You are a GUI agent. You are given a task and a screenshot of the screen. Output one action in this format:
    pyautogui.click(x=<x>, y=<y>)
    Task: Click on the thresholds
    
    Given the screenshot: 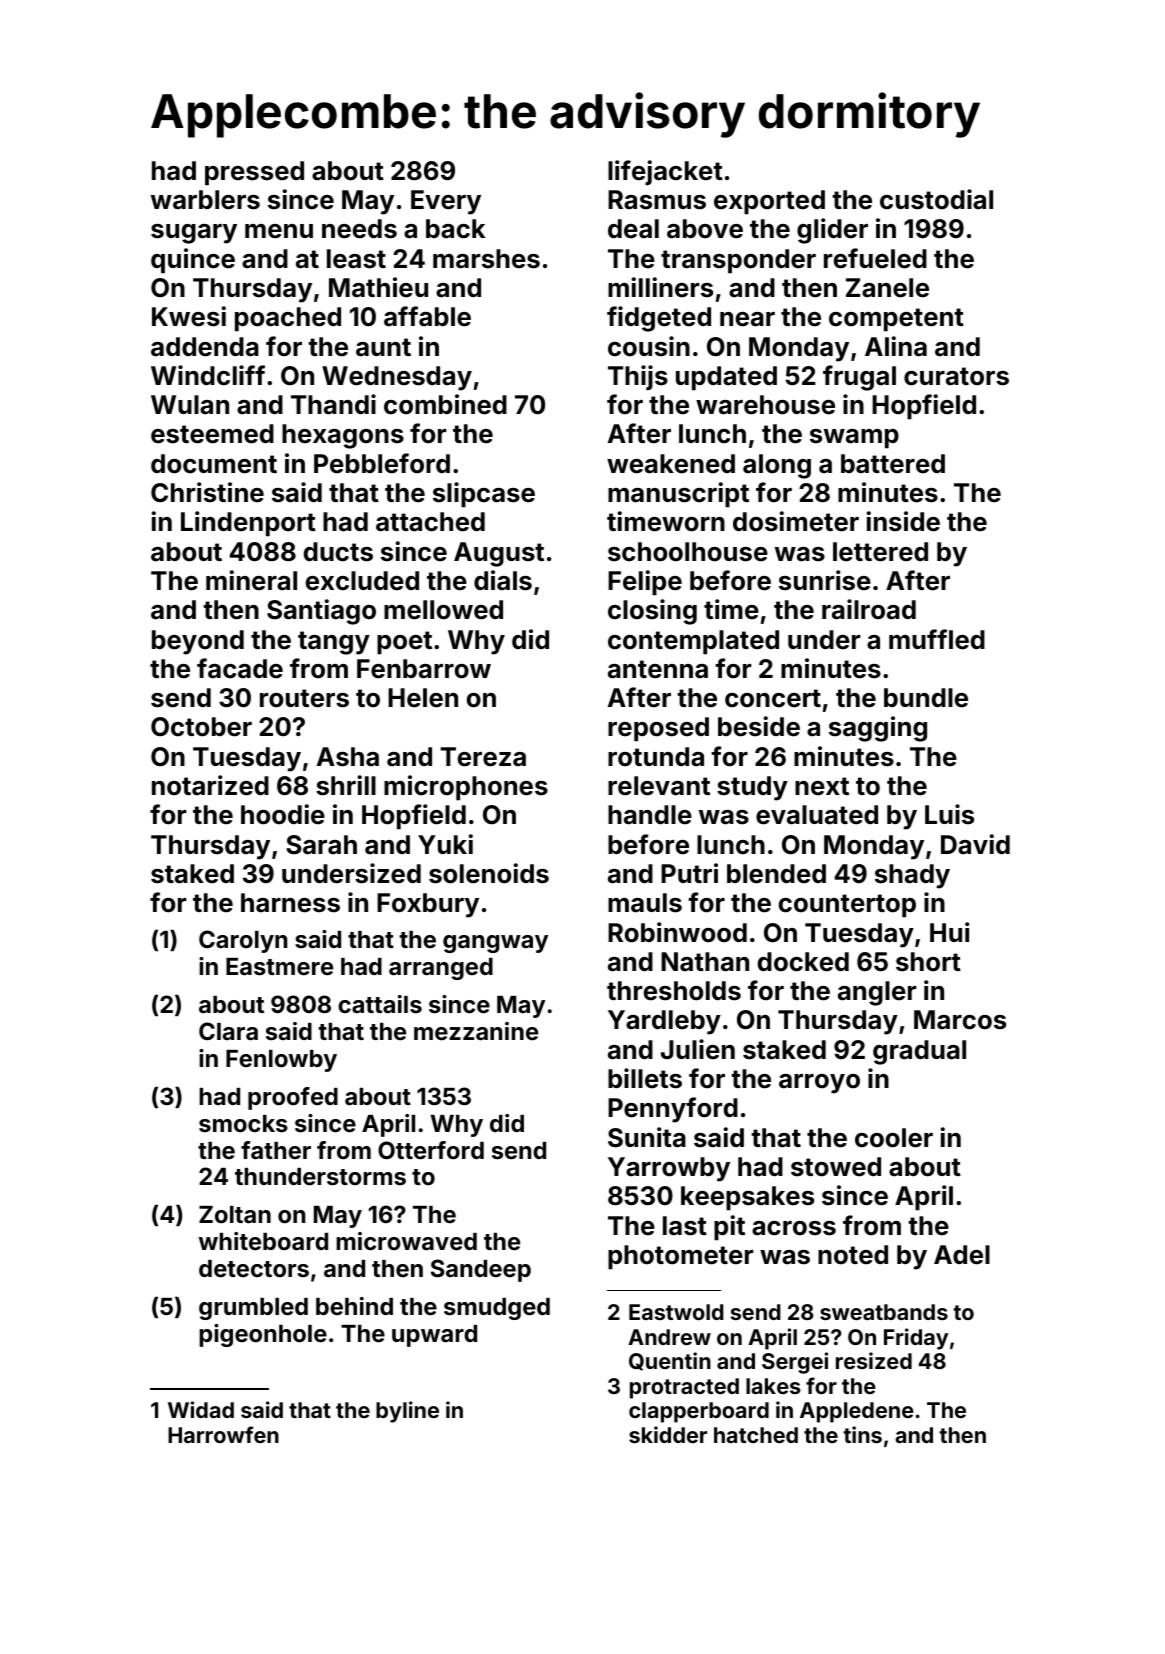 What is the action you would take?
    pyautogui.click(x=674, y=991)
